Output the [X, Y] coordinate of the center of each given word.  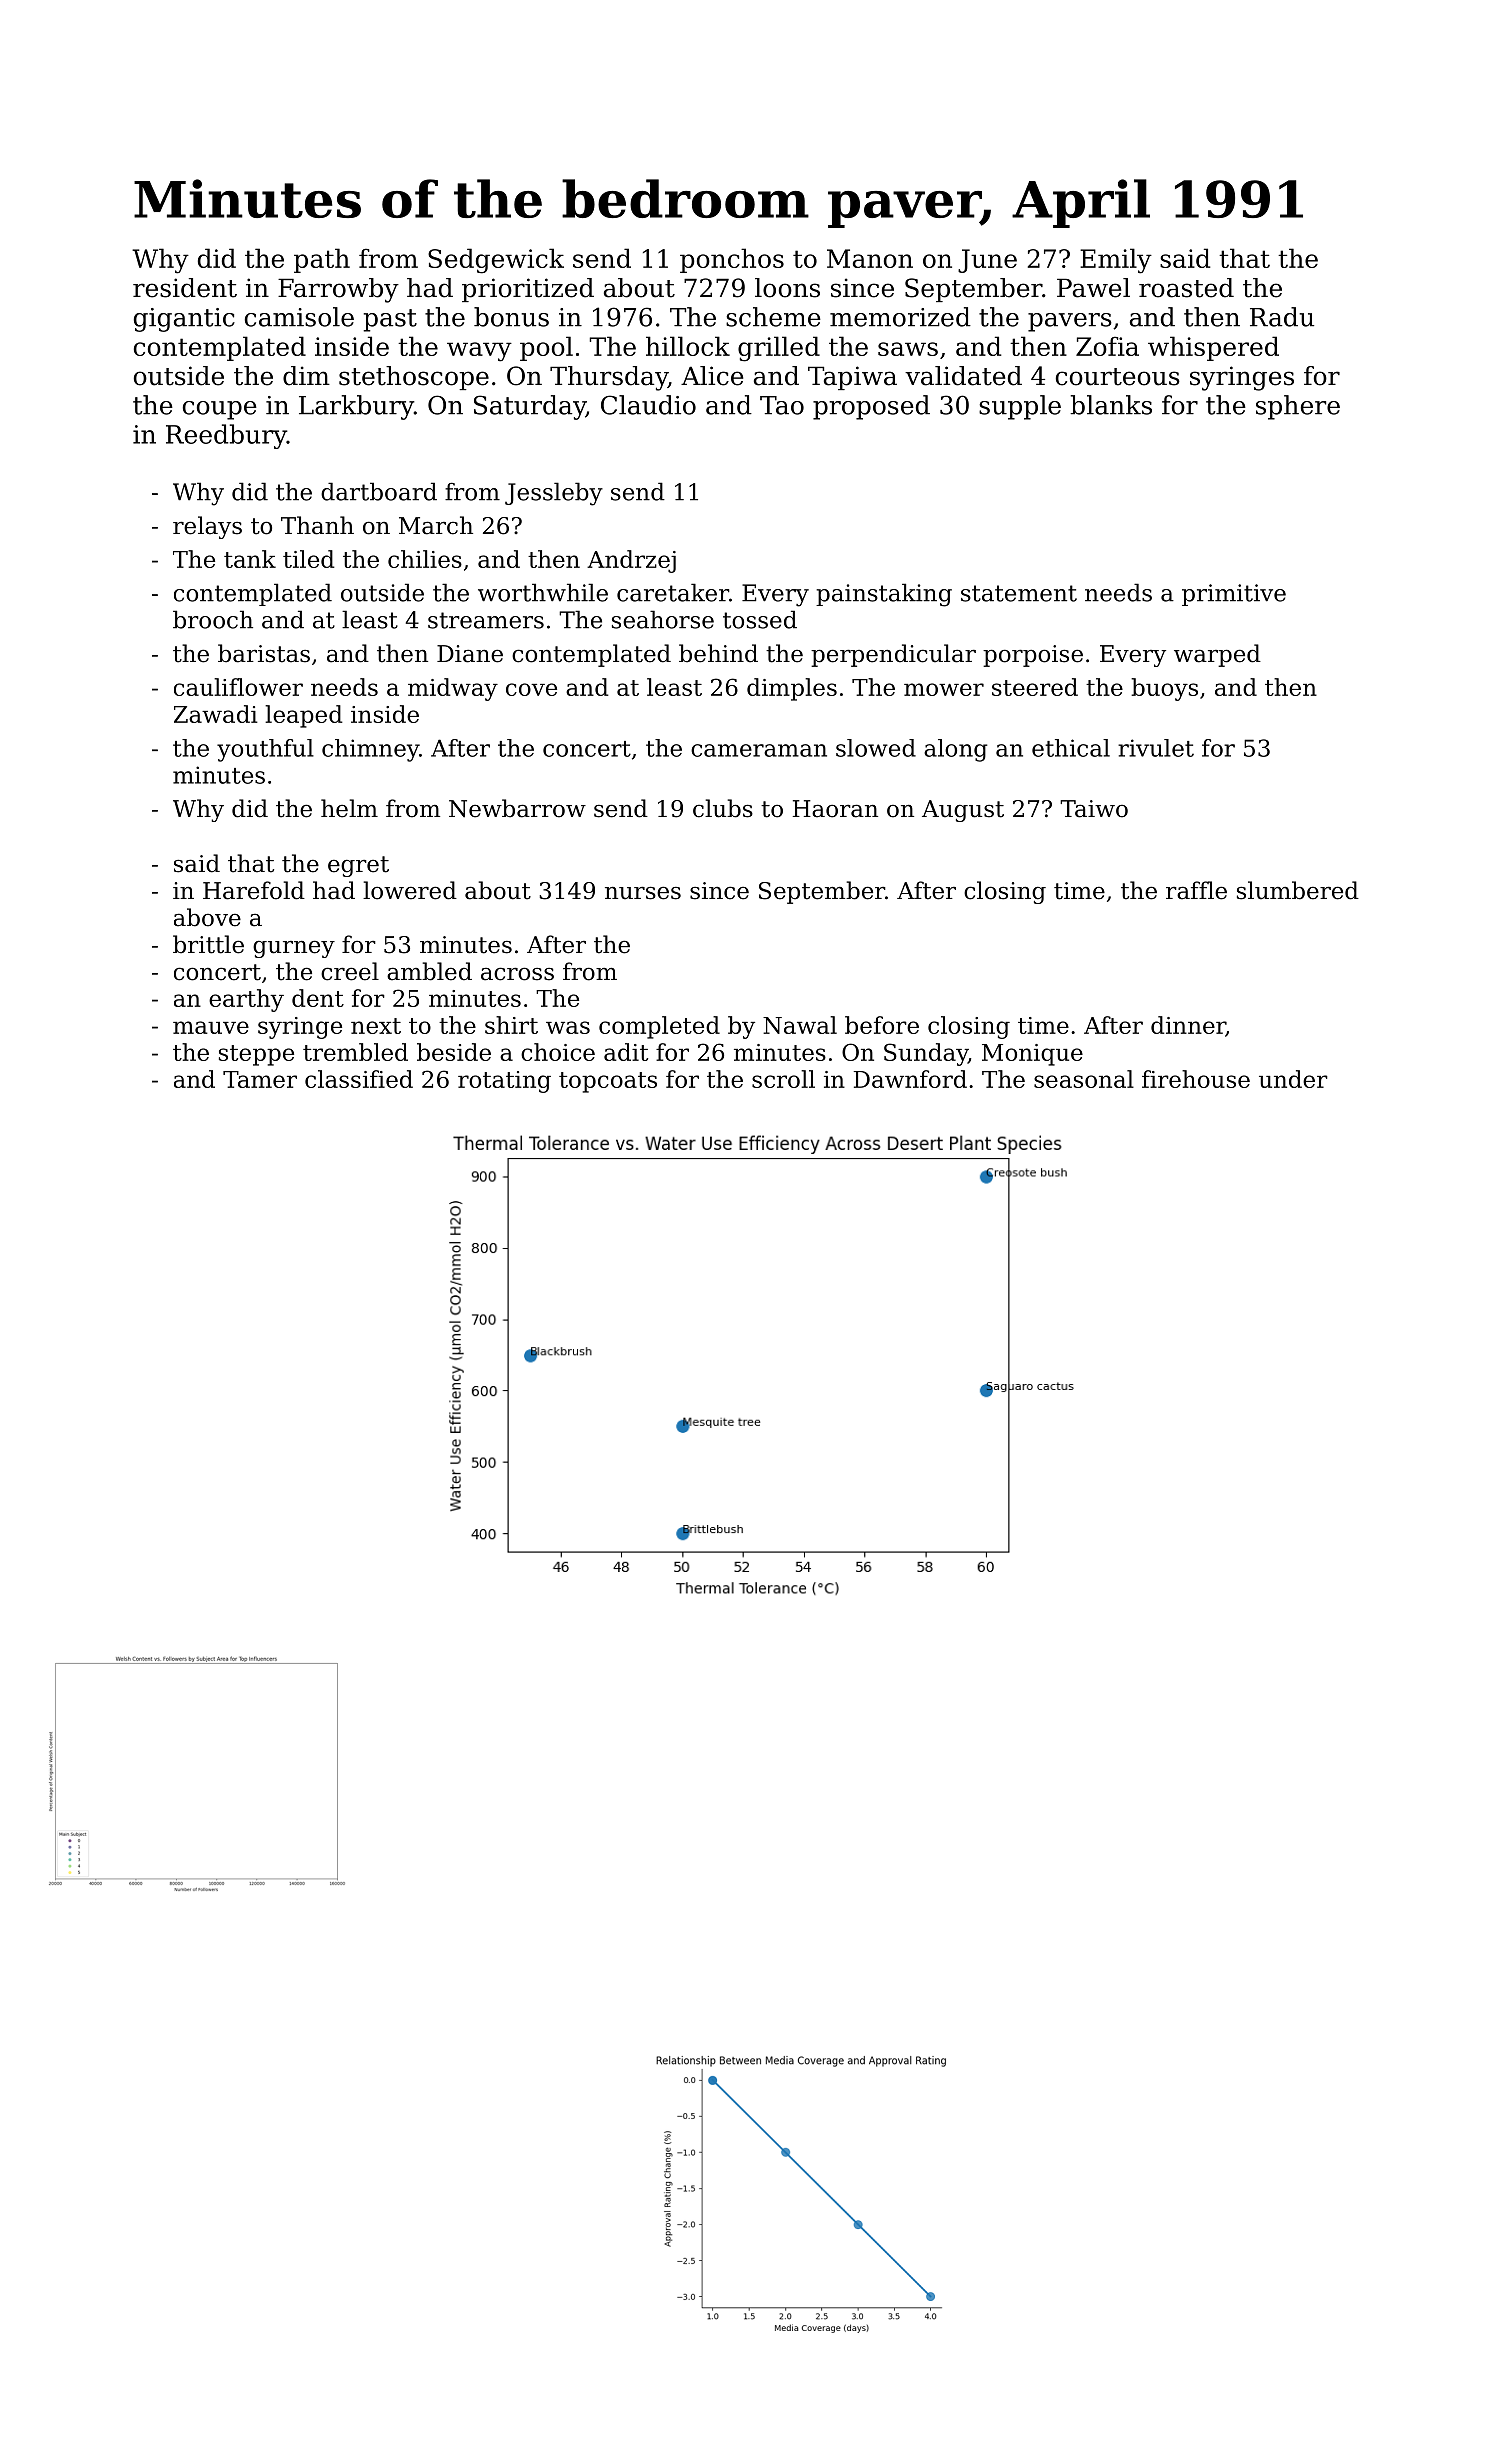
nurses [643, 893]
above [207, 917]
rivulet [1156, 748]
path [322, 260]
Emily [1116, 261]
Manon [870, 258]
